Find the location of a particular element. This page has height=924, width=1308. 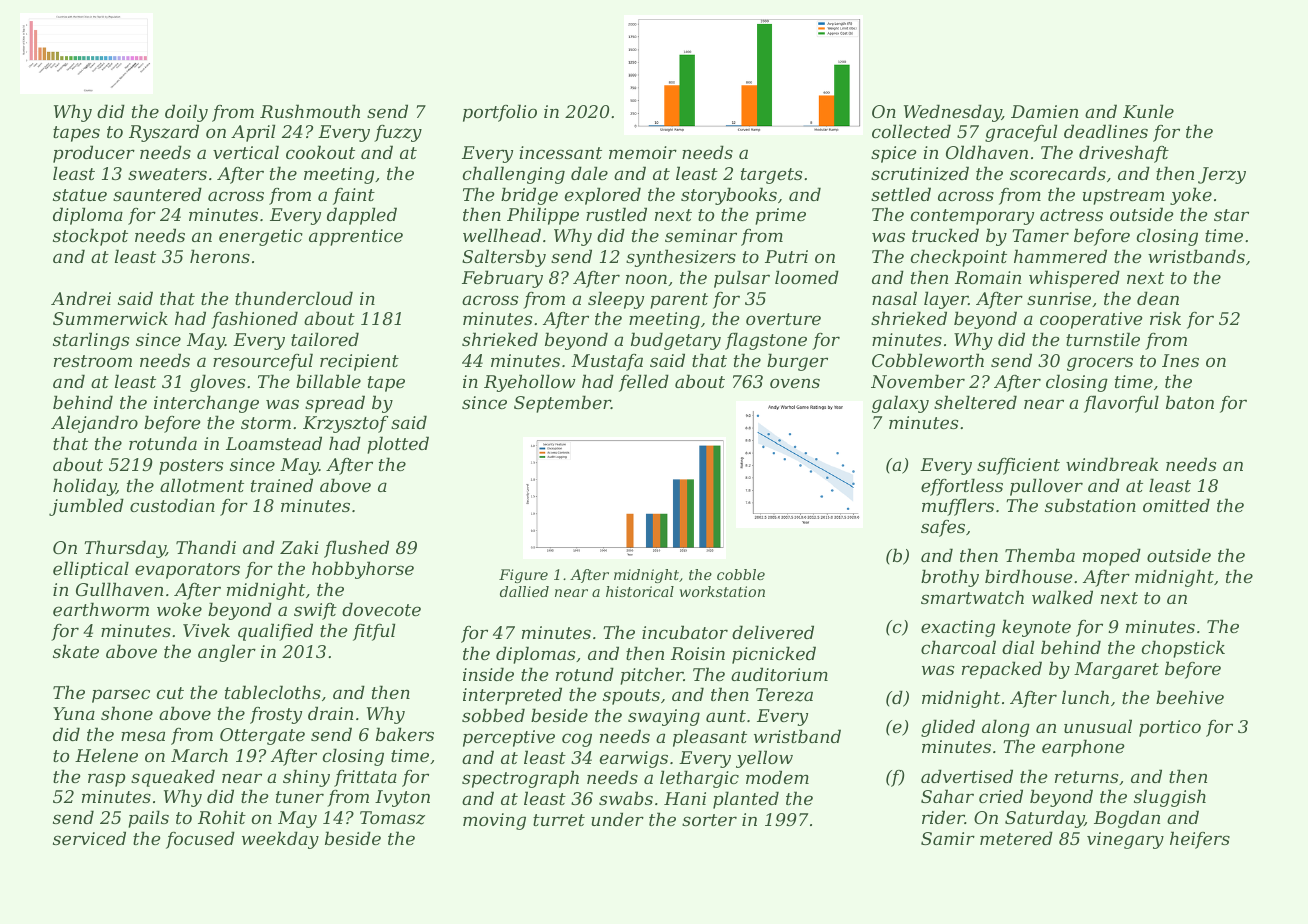

serviced is located at coordinates (89, 838).
